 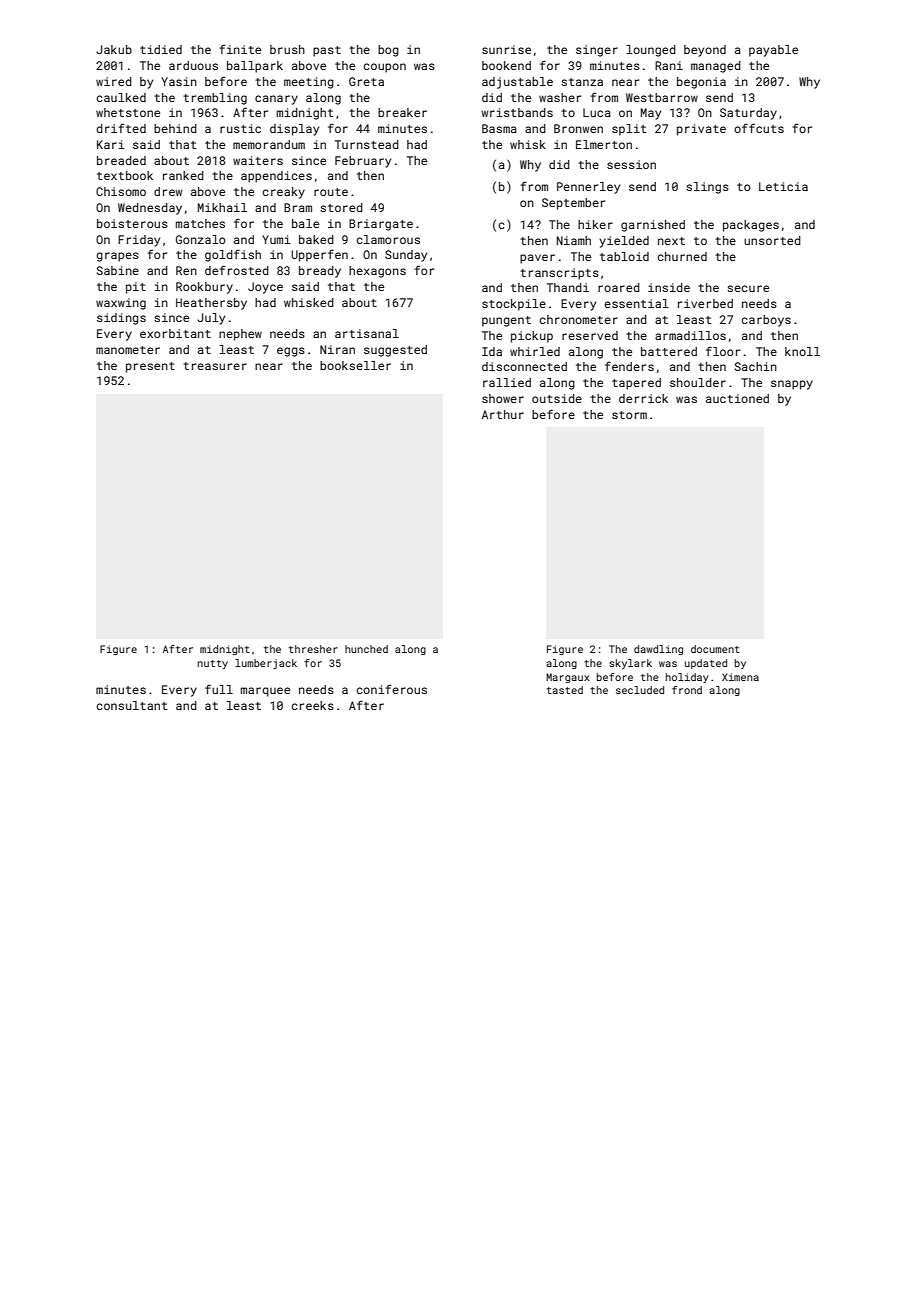 What do you see at coordinates (707, 188) in the page?
I see `slings` at bounding box center [707, 188].
